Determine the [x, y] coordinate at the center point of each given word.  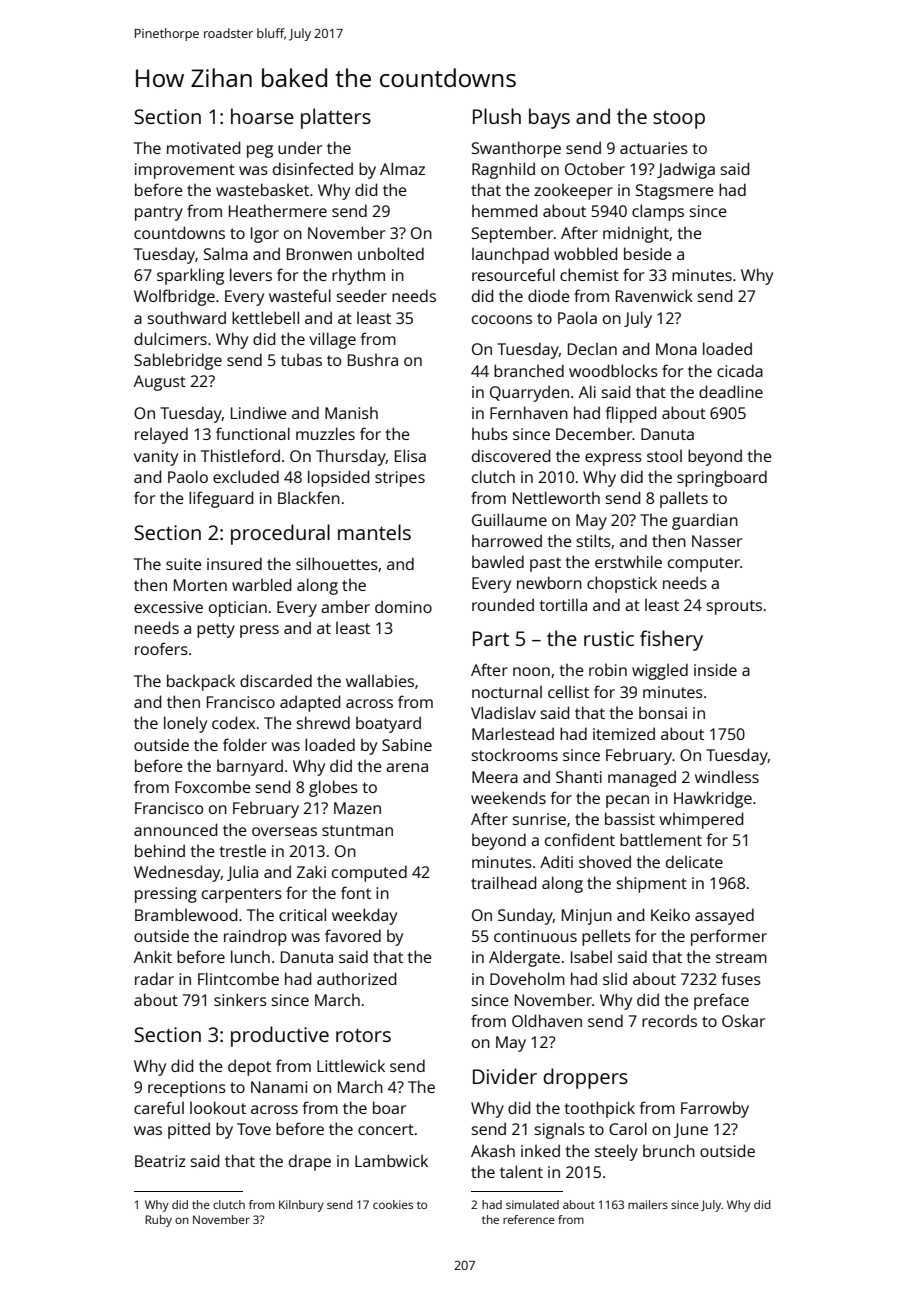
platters [336, 118]
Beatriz [160, 1161]
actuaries [654, 148]
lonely [185, 724]
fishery [671, 640]
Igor [265, 235]
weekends [508, 797]
